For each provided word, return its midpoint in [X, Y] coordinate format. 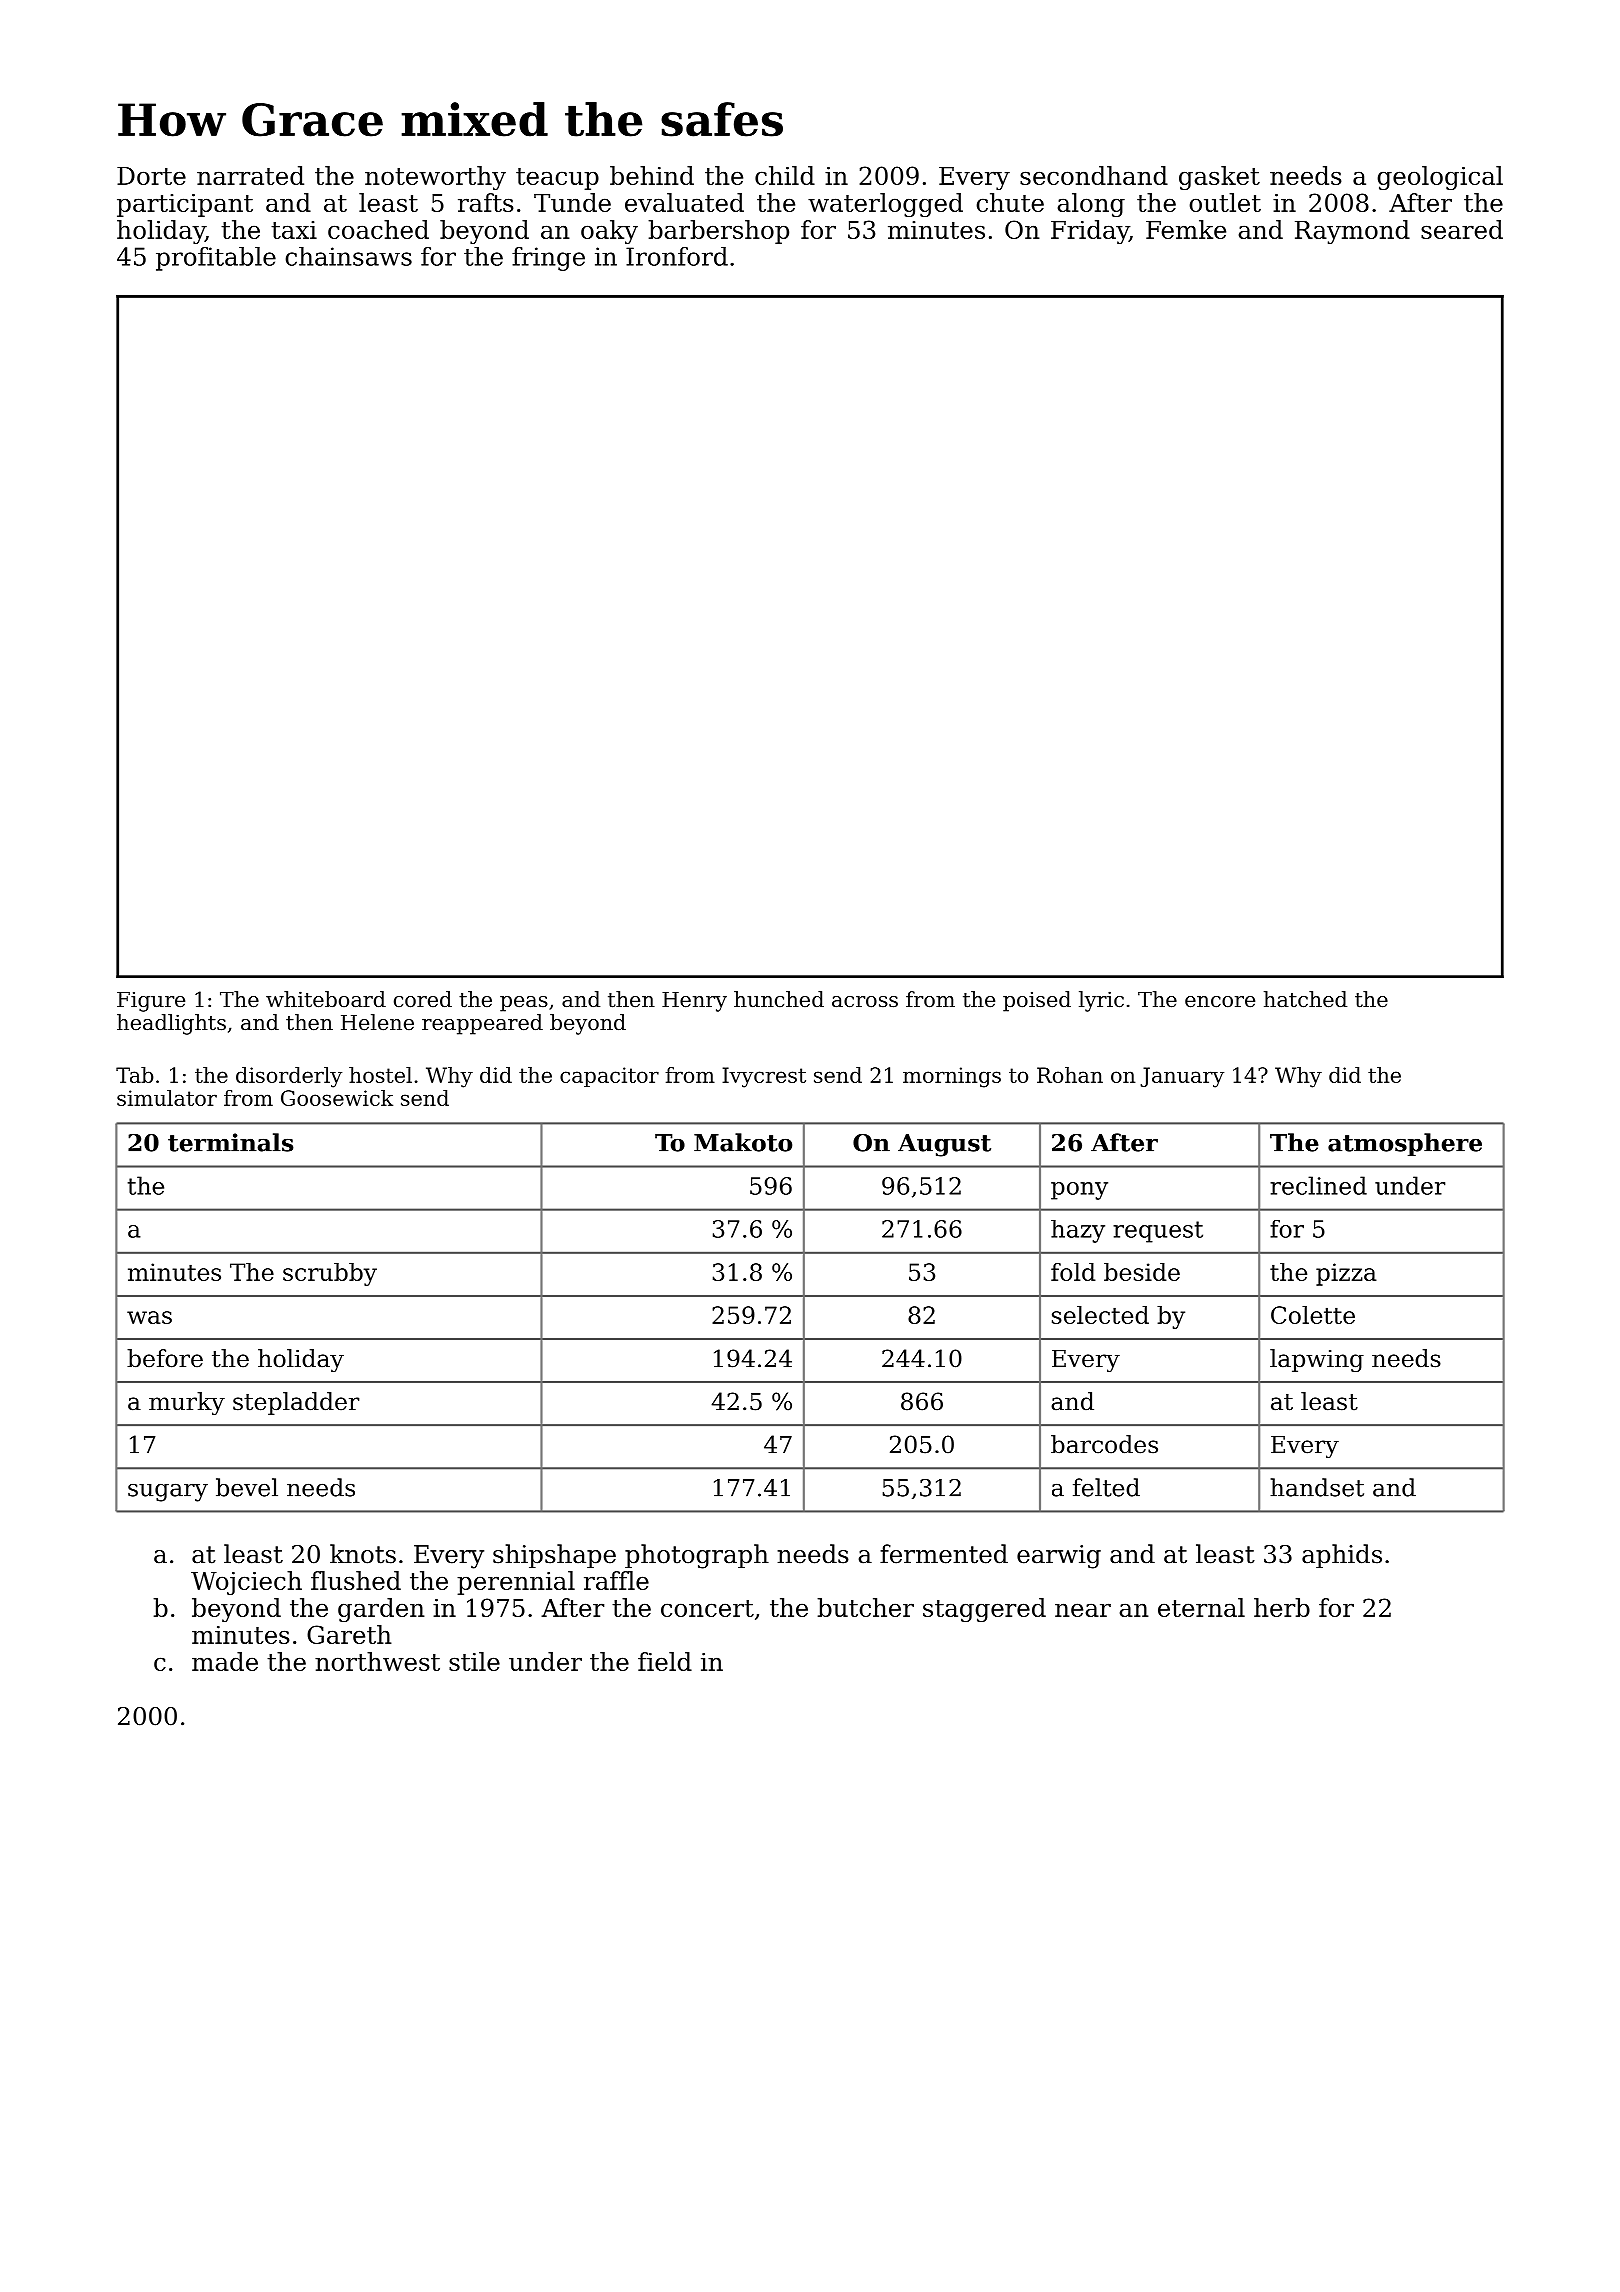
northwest [377, 1661]
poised [1037, 1001]
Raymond [1352, 232]
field [665, 1661]
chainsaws [348, 256]
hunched [779, 999]
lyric [1101, 1001]
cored [423, 999]
